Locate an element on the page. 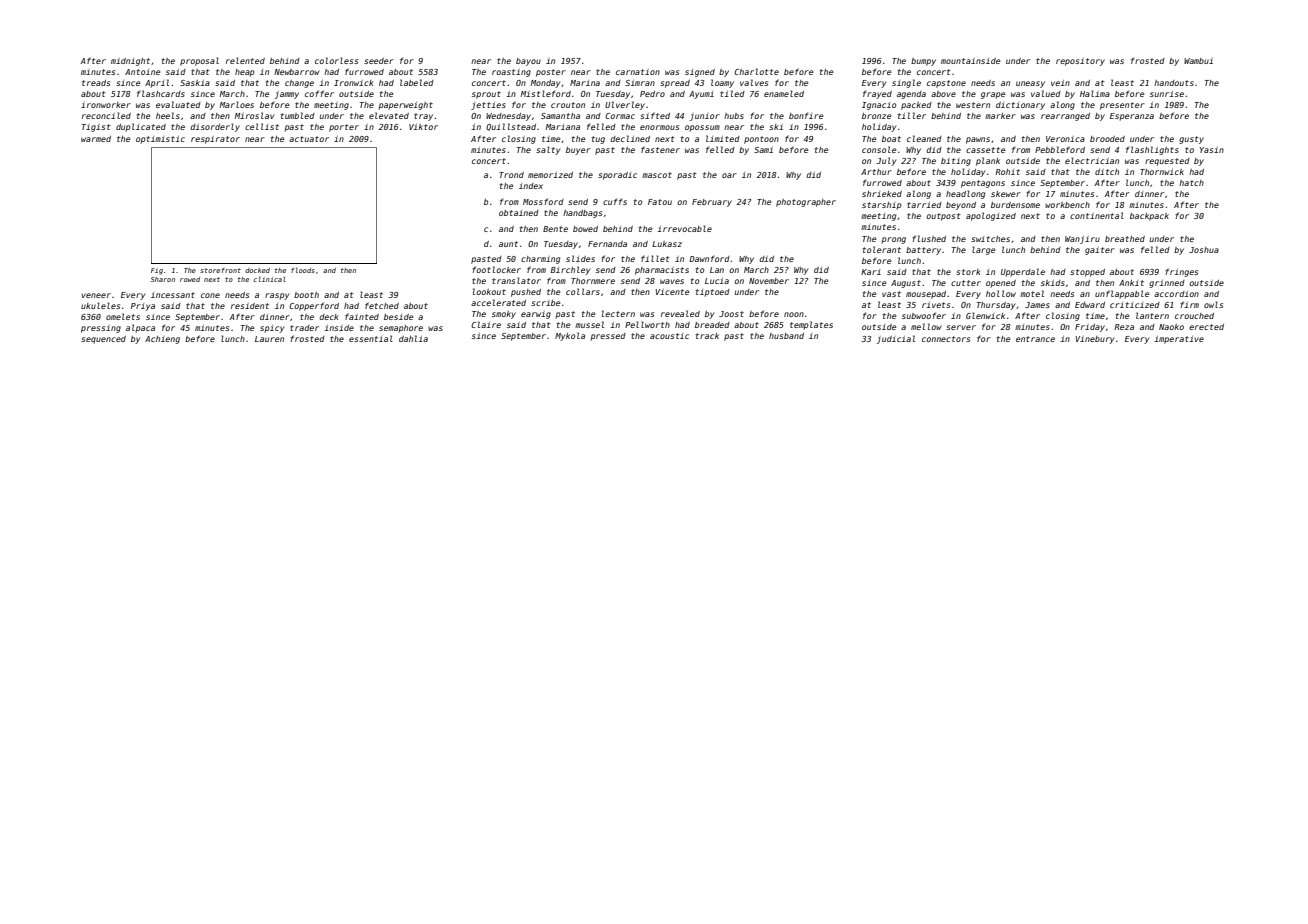 The height and width of the page is (924, 1308). bayou is located at coordinates (528, 62).
